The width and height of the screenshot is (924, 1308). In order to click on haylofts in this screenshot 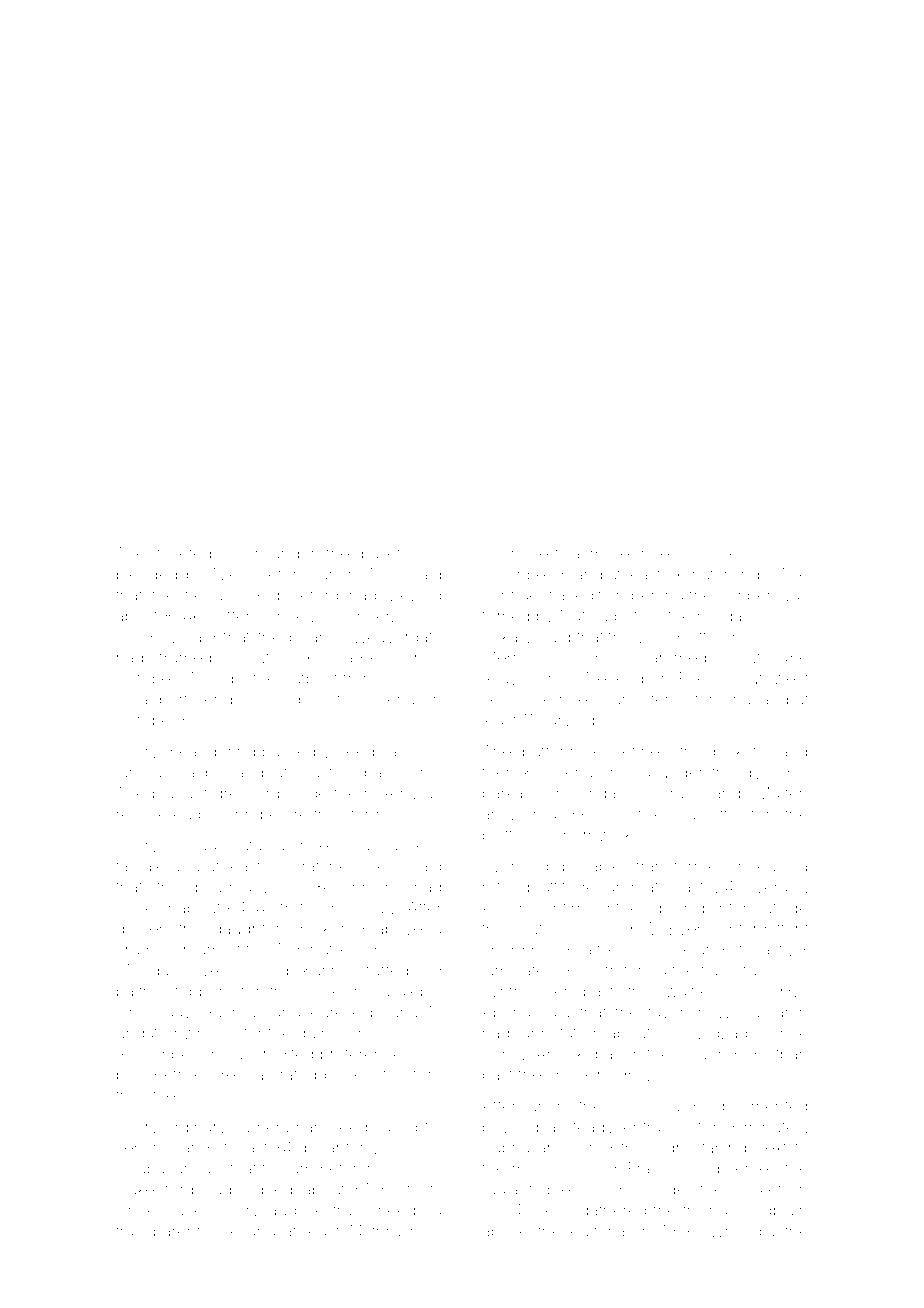, I will do `click(707, 815)`.
